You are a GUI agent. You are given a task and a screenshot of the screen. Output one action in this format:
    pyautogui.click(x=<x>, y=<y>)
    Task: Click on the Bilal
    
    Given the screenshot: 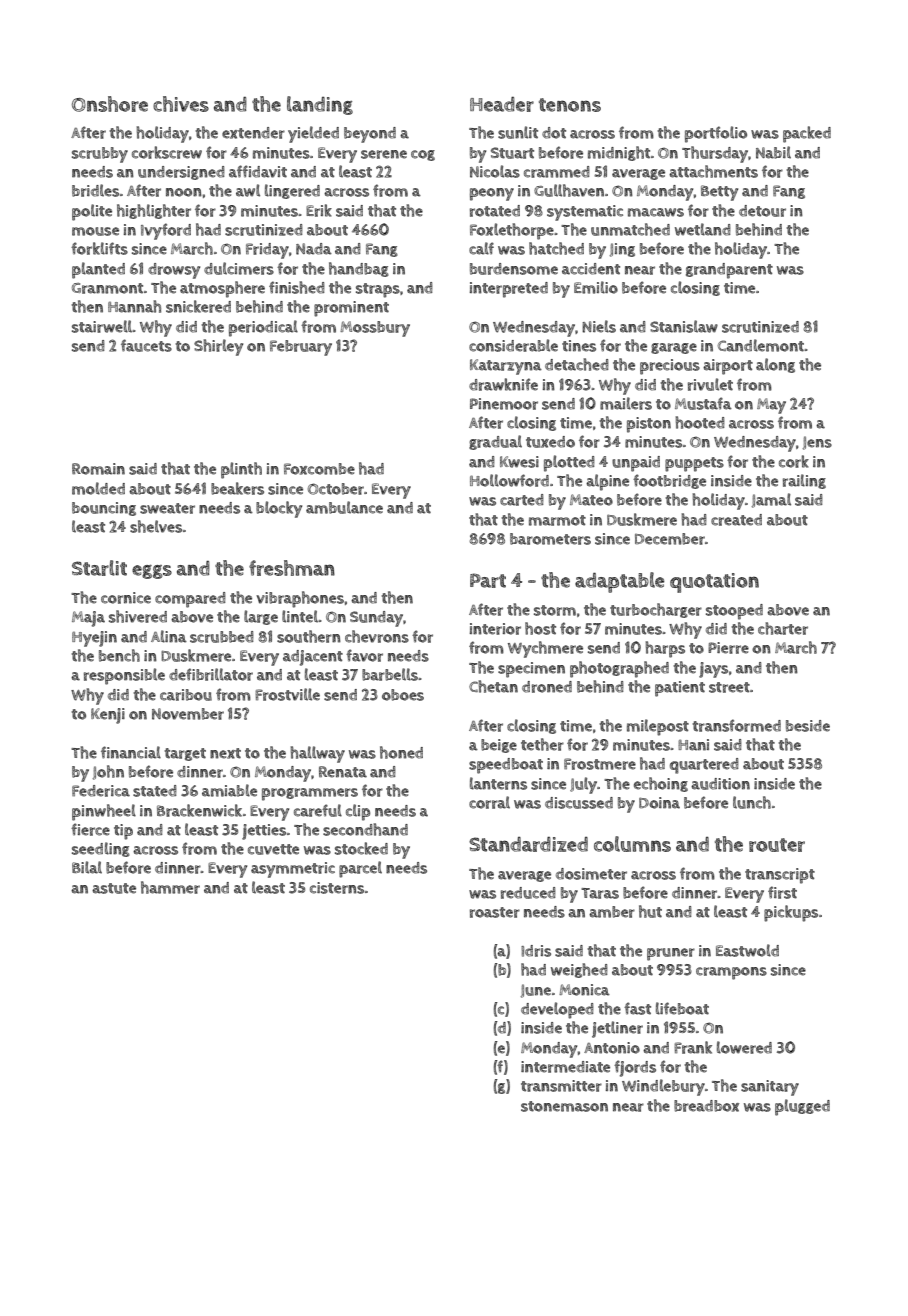 What is the action you would take?
    pyautogui.click(x=87, y=867)
